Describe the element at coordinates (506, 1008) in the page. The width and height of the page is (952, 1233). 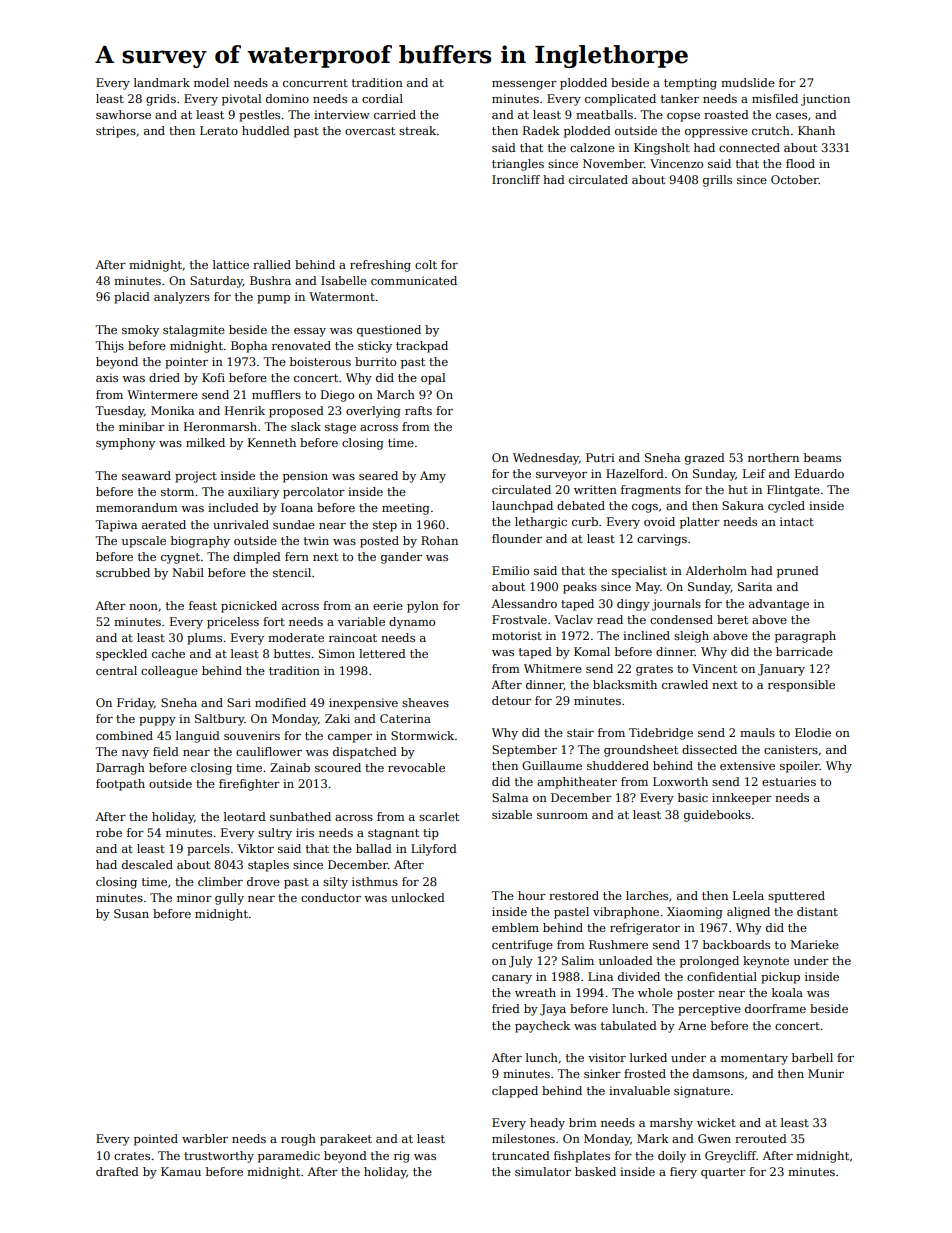
I see `fried` at that location.
